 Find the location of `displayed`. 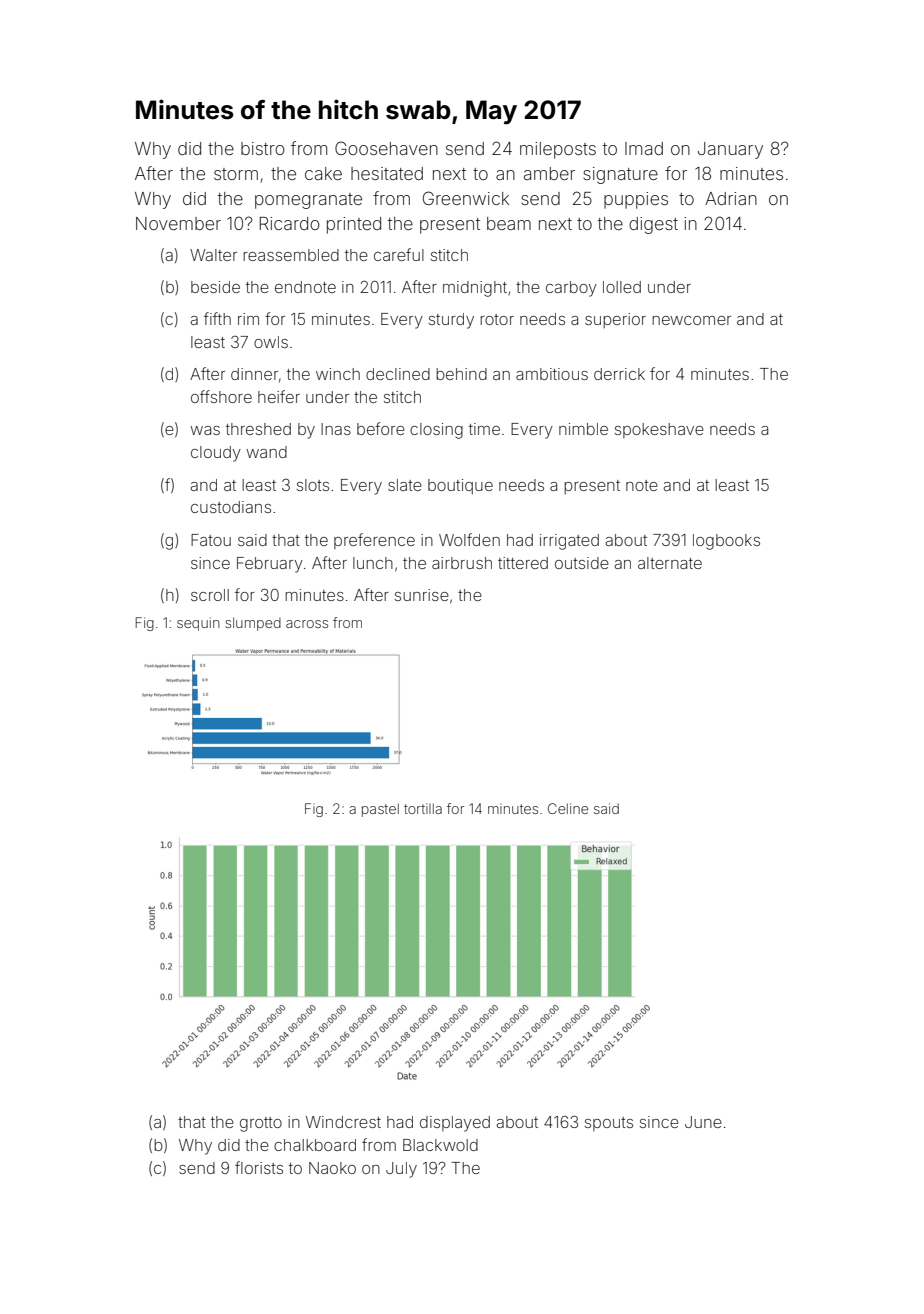

displayed is located at coordinates (455, 1124).
